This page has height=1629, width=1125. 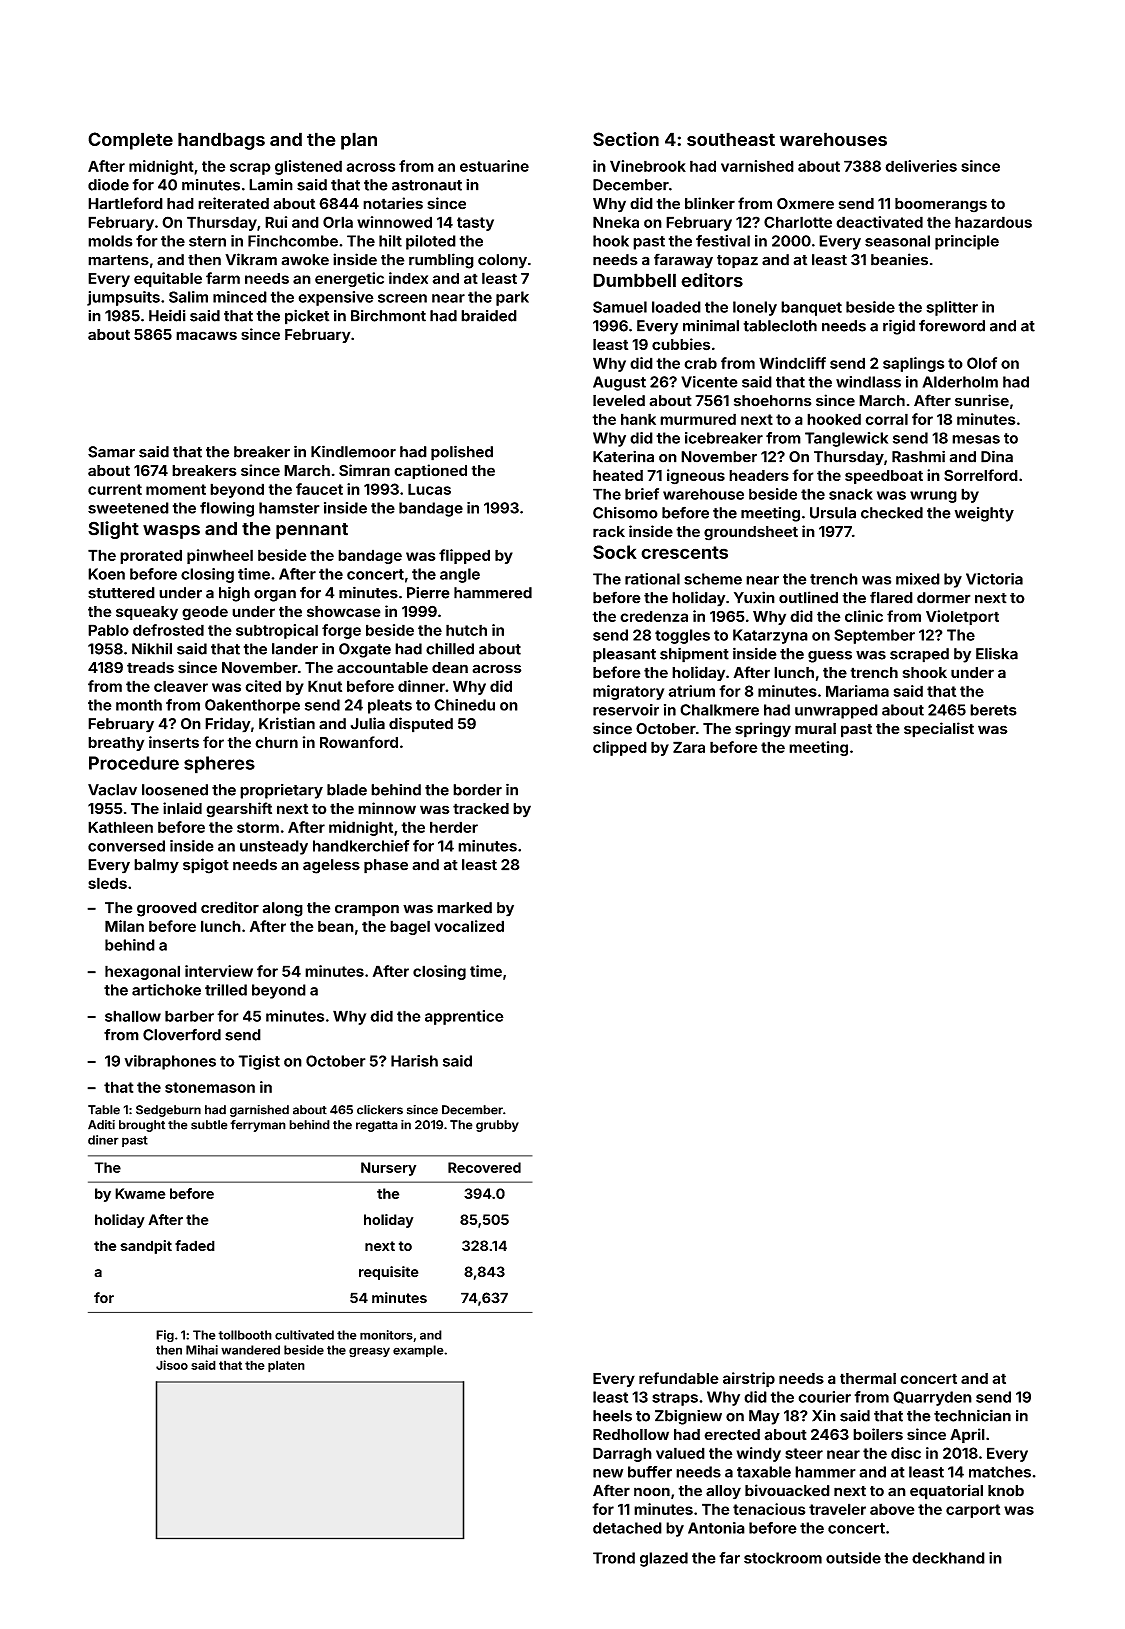 I want to click on barber, so click(x=189, y=1016).
